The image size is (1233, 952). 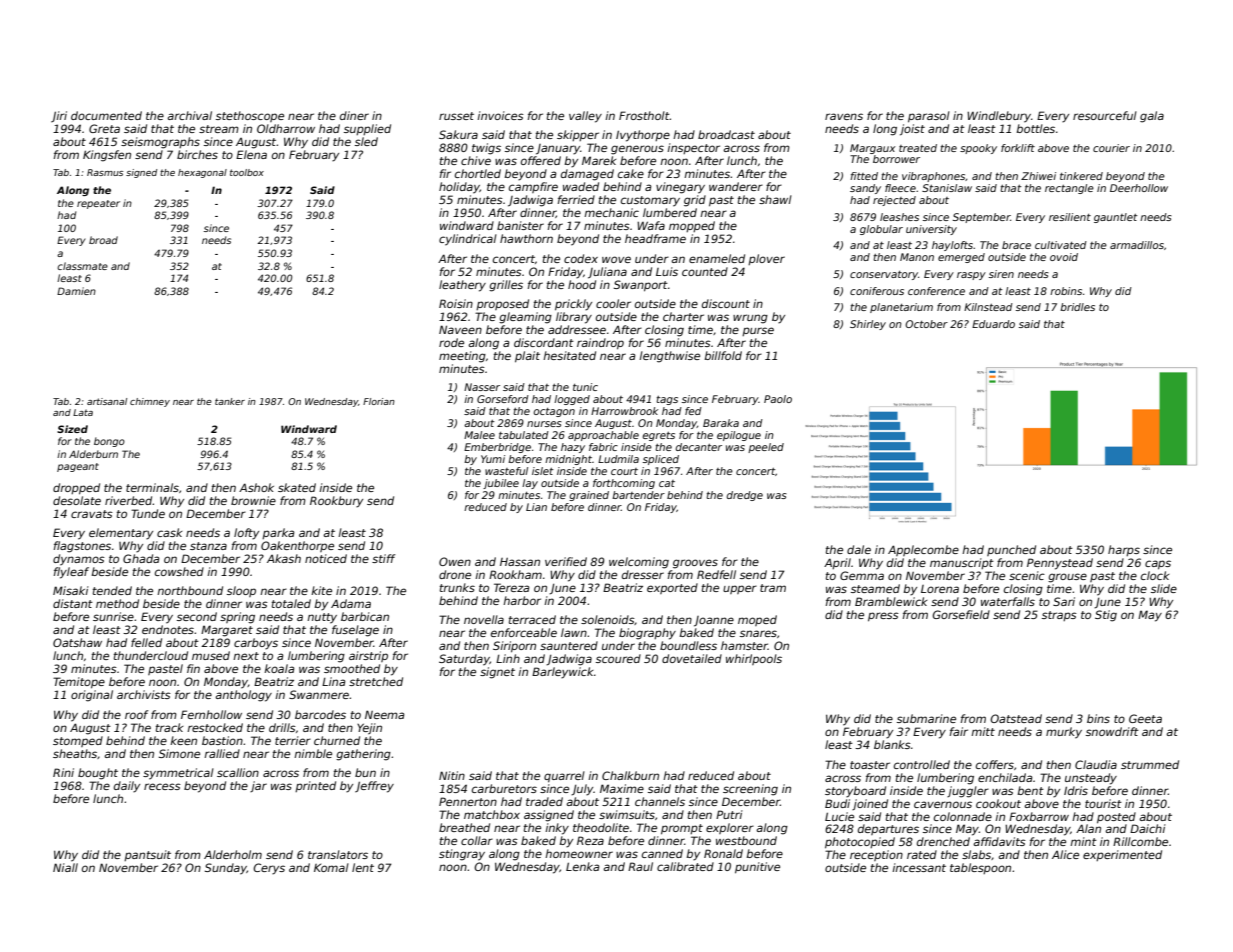 What do you see at coordinates (919, 867) in the screenshot?
I see `incessant` at bounding box center [919, 867].
